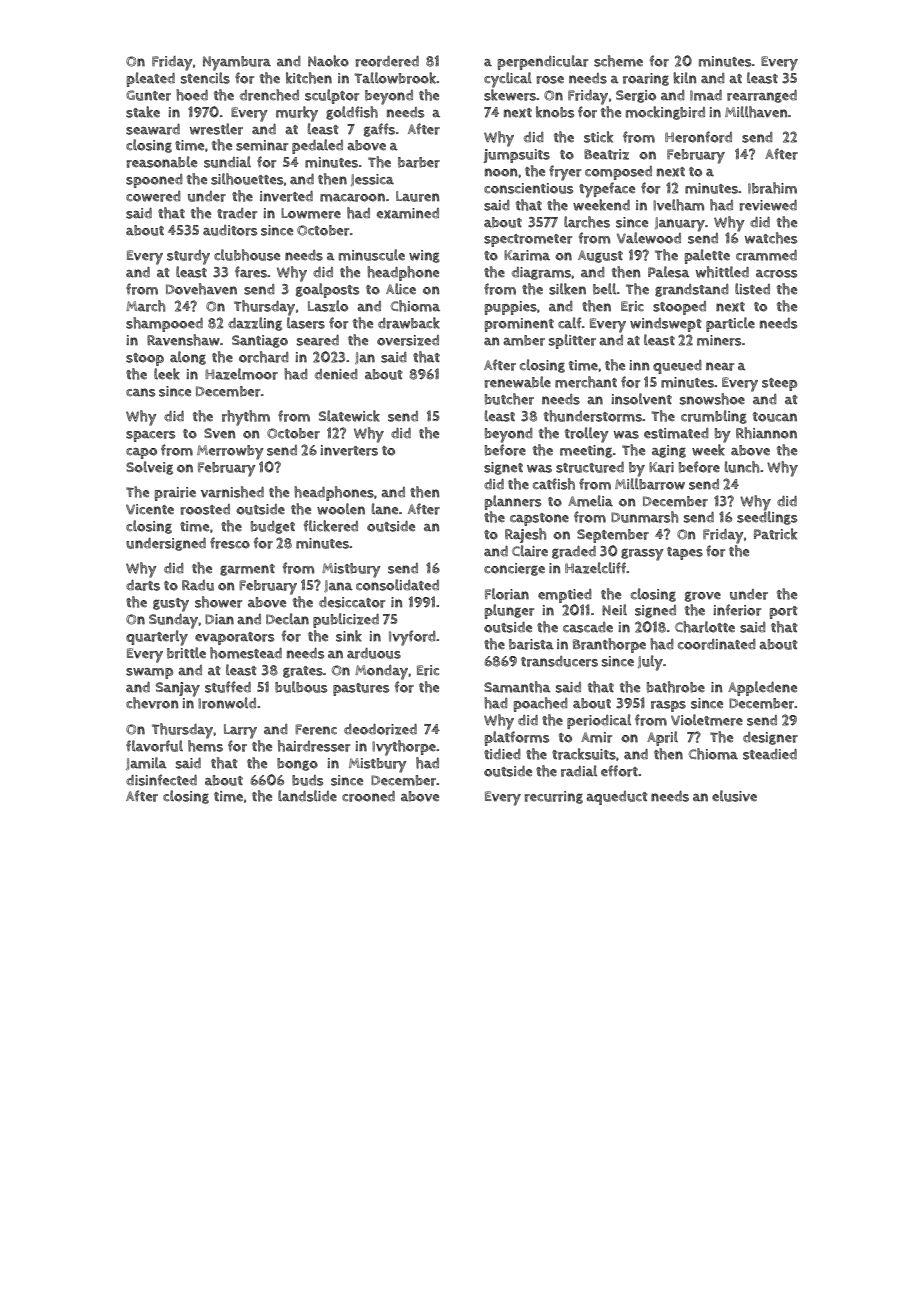 The height and width of the screenshot is (1314, 924). I want to click on crammed, so click(766, 255).
